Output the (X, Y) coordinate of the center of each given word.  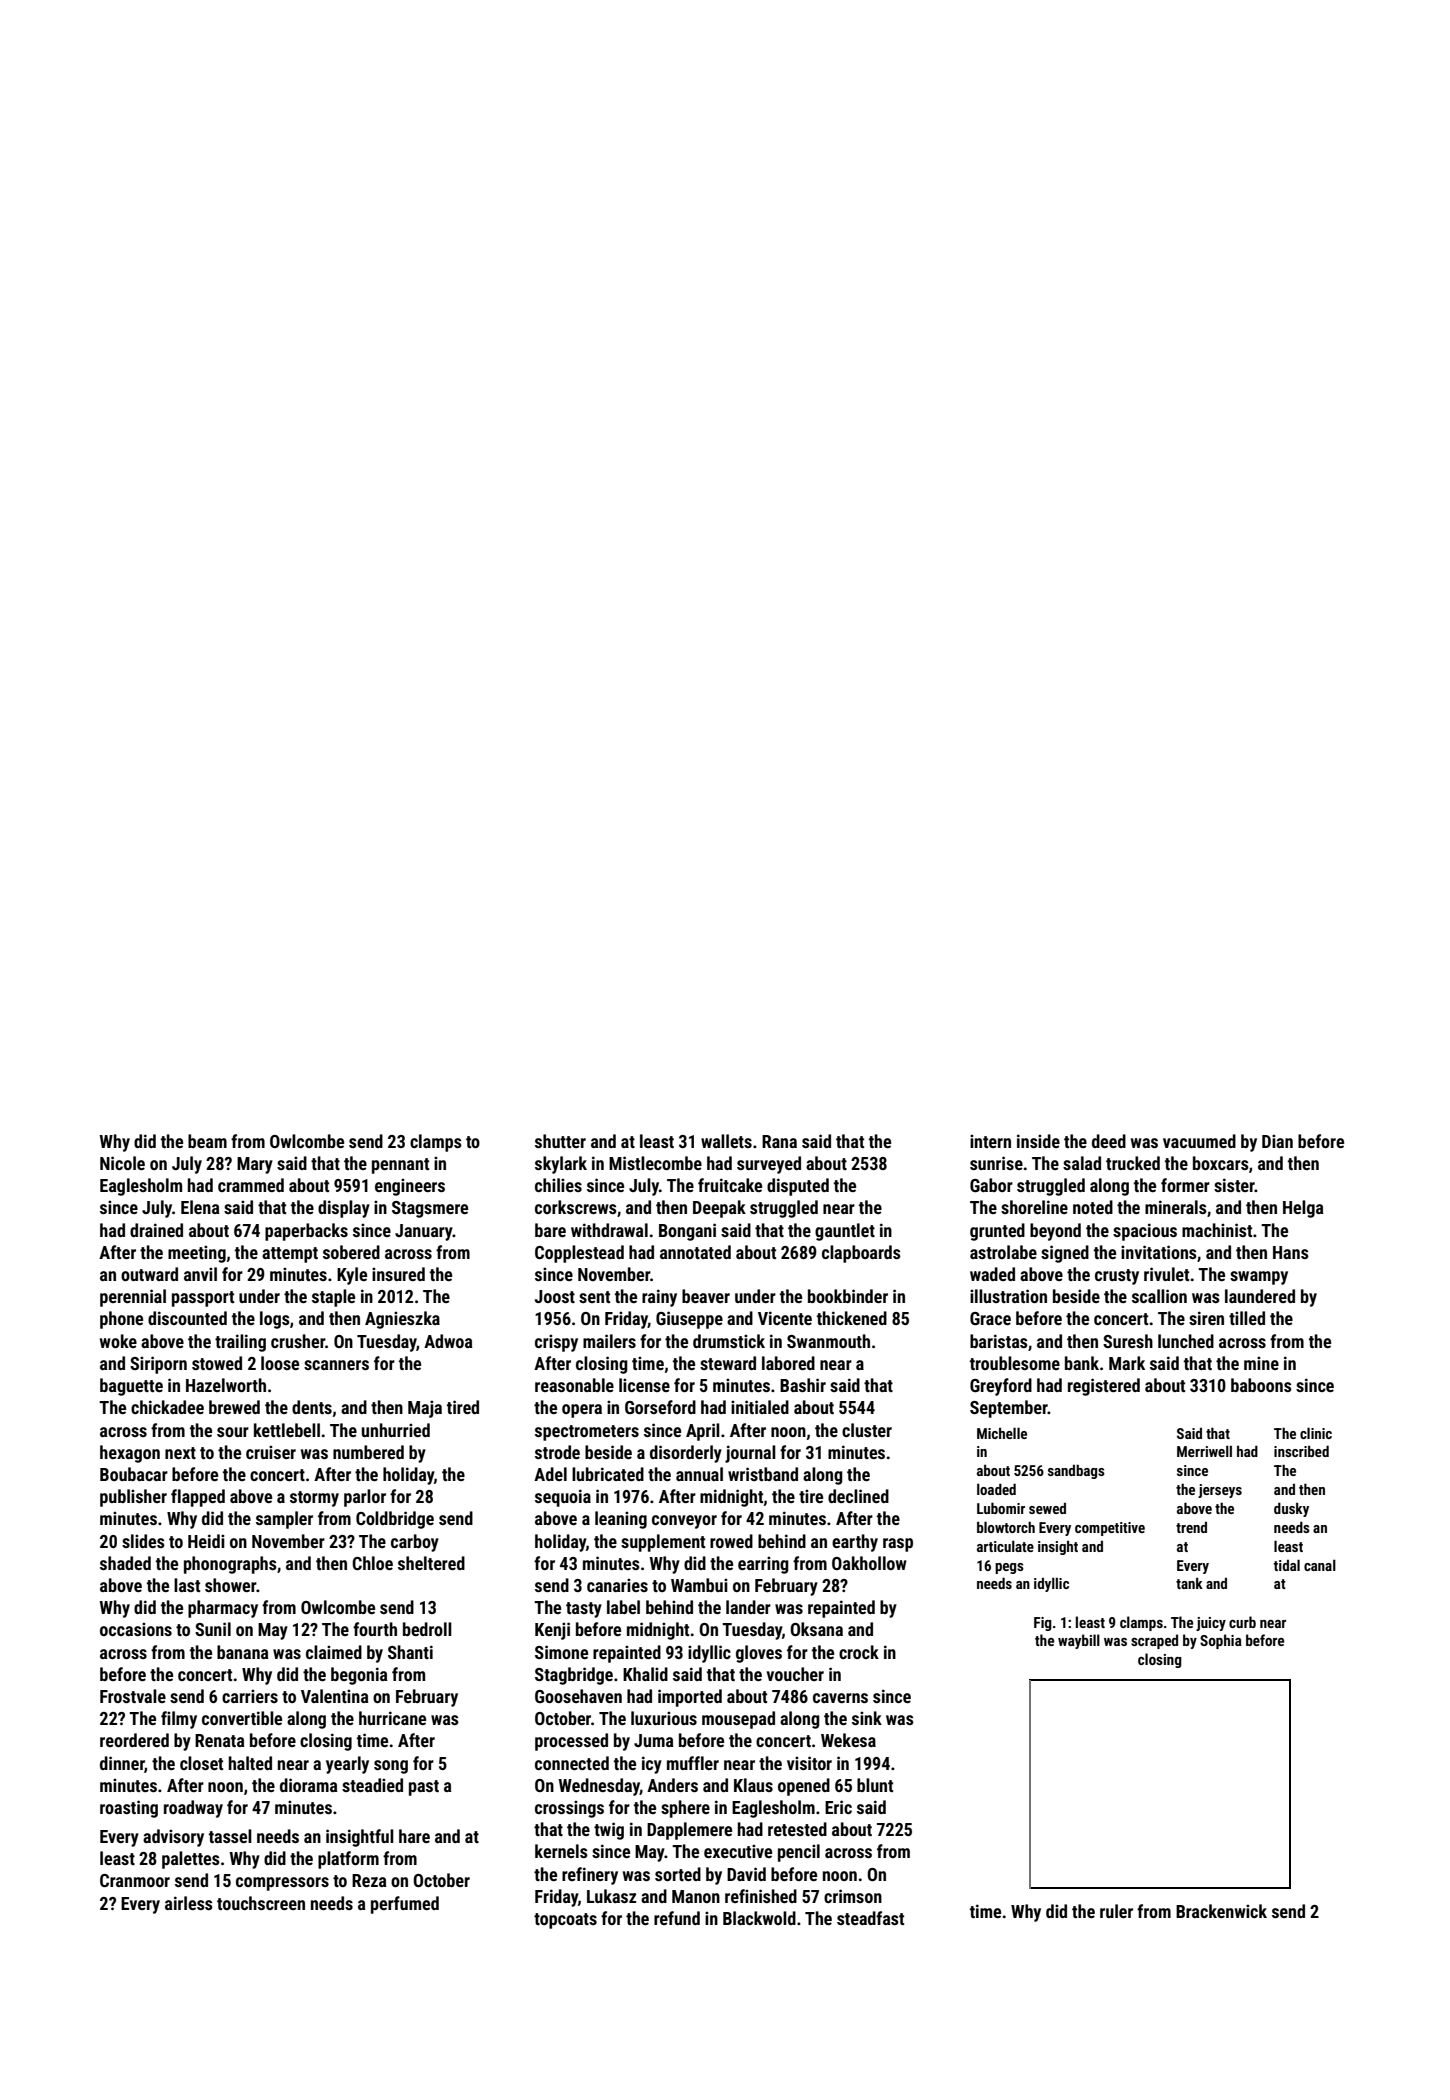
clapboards (861, 1254)
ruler (1116, 1911)
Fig (1043, 1624)
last (187, 1585)
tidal (1287, 1565)
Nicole (122, 1163)
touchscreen (261, 1903)
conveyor (684, 1522)
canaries (617, 1585)
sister (1234, 1185)
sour (233, 1432)
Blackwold (759, 1918)
